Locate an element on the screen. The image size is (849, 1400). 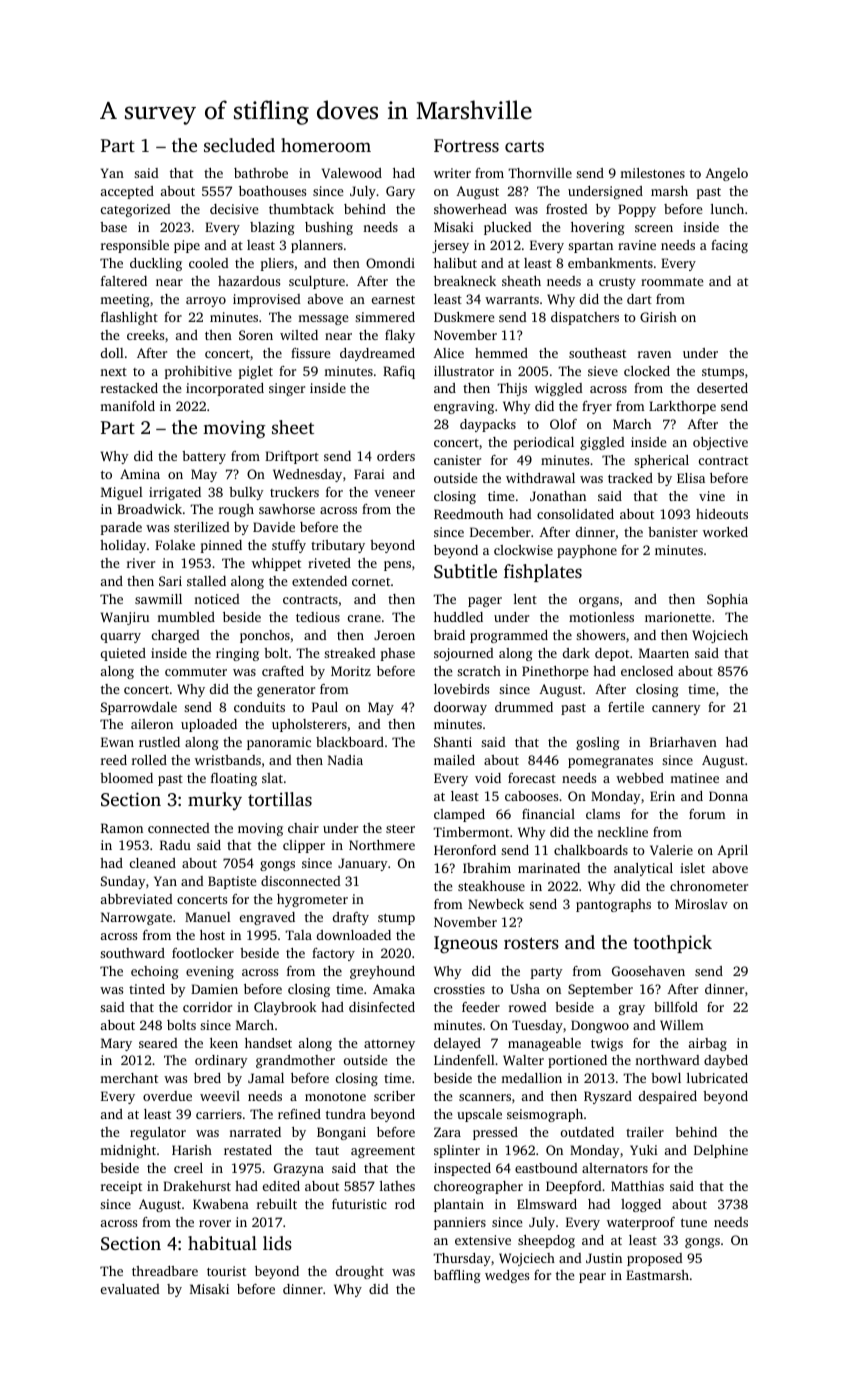
Angelo is located at coordinates (726, 174).
